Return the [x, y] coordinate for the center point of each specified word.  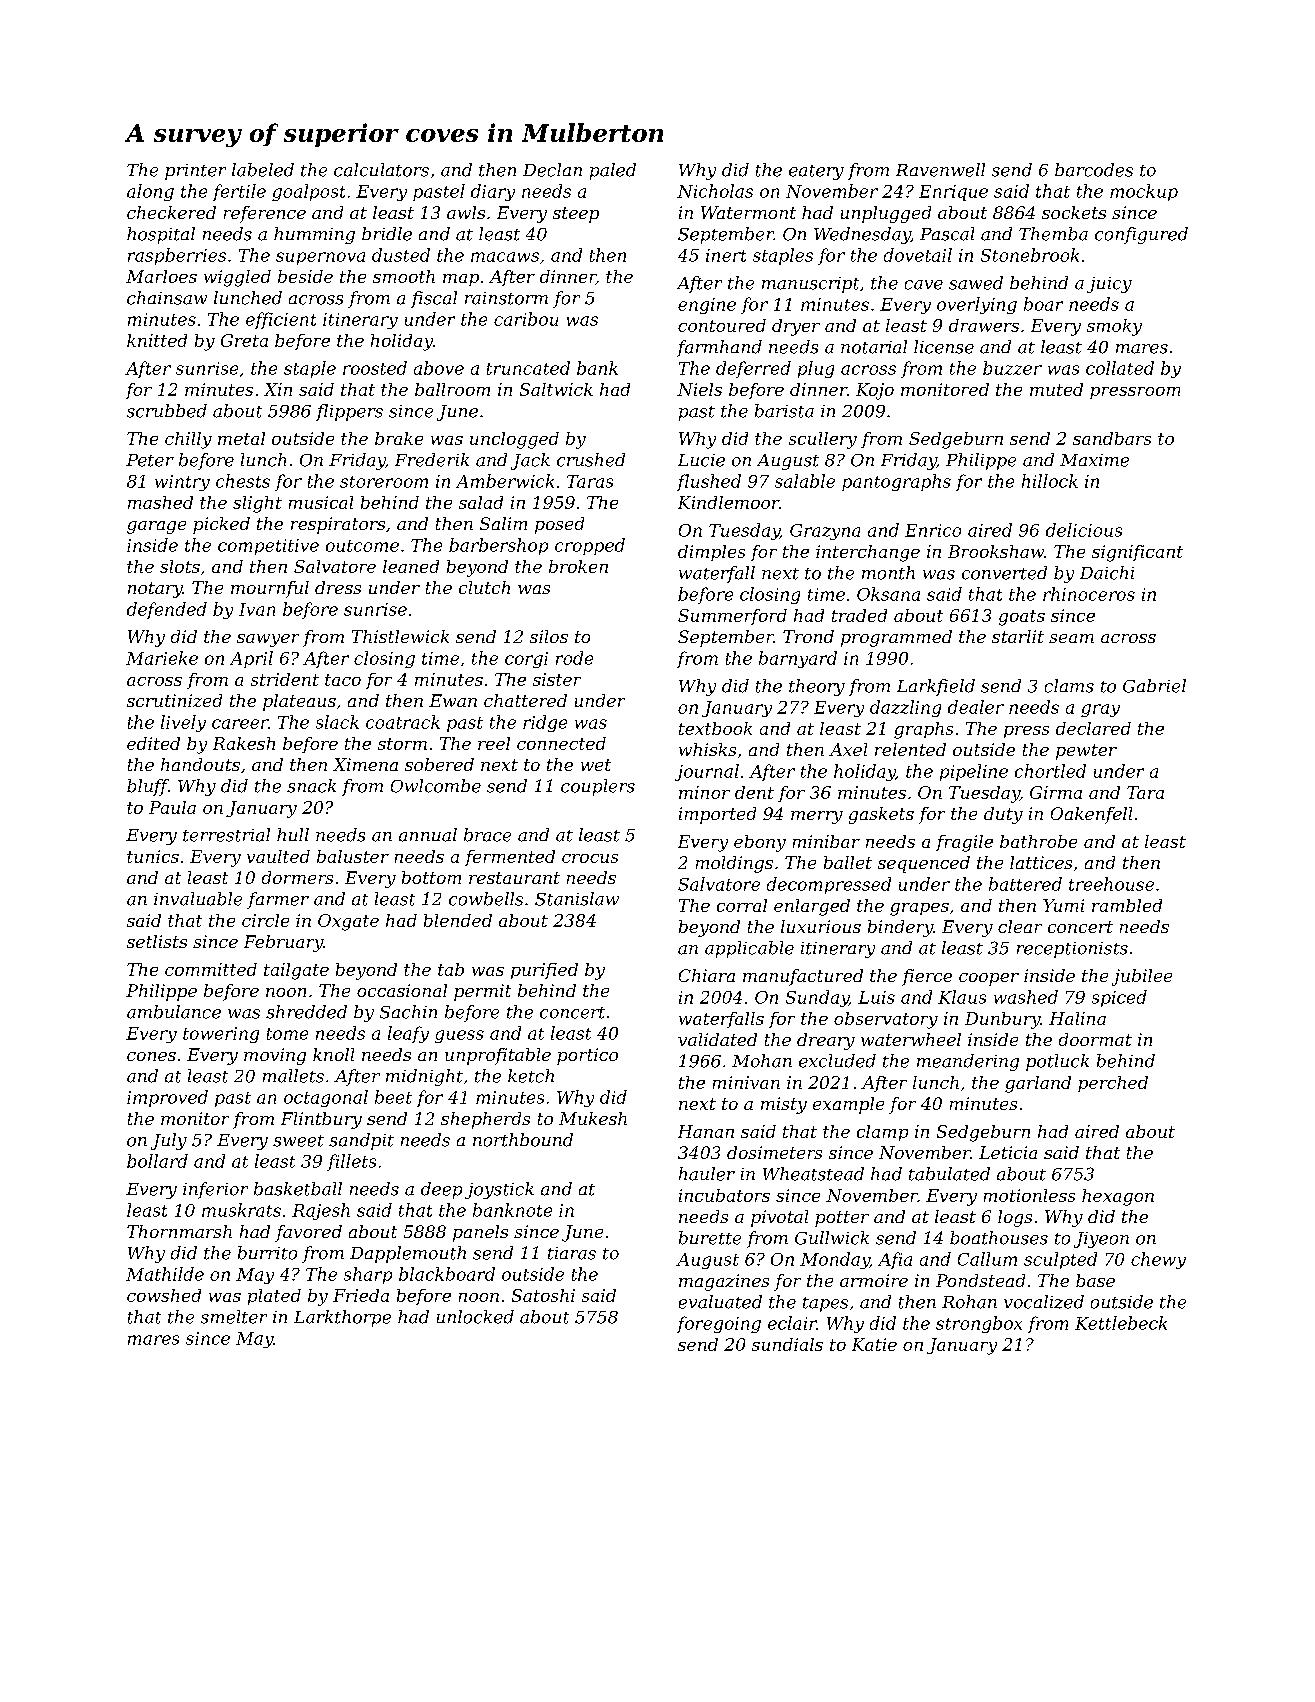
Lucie [701, 460]
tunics [153, 856]
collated [1120, 368]
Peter [150, 460]
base [1095, 1280]
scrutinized [174, 700]
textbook [715, 728]
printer [195, 172]
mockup [1144, 192]
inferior [215, 1190]
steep [576, 215]
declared [1093, 728]
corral [742, 905]
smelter [234, 1317]
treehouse [1111, 884]
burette [710, 1238]
